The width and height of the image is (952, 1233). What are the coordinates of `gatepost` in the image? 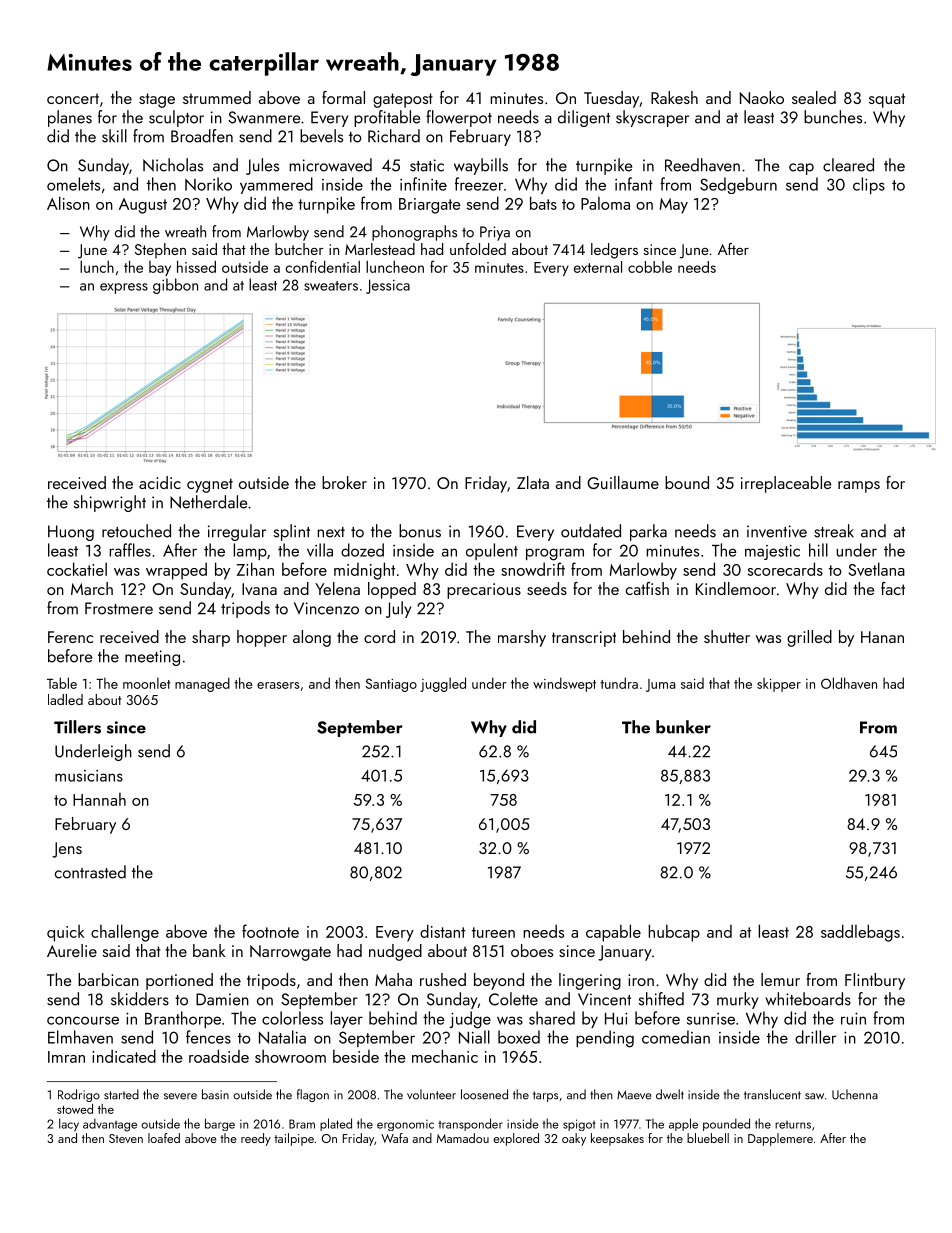 It's located at (403, 100).
